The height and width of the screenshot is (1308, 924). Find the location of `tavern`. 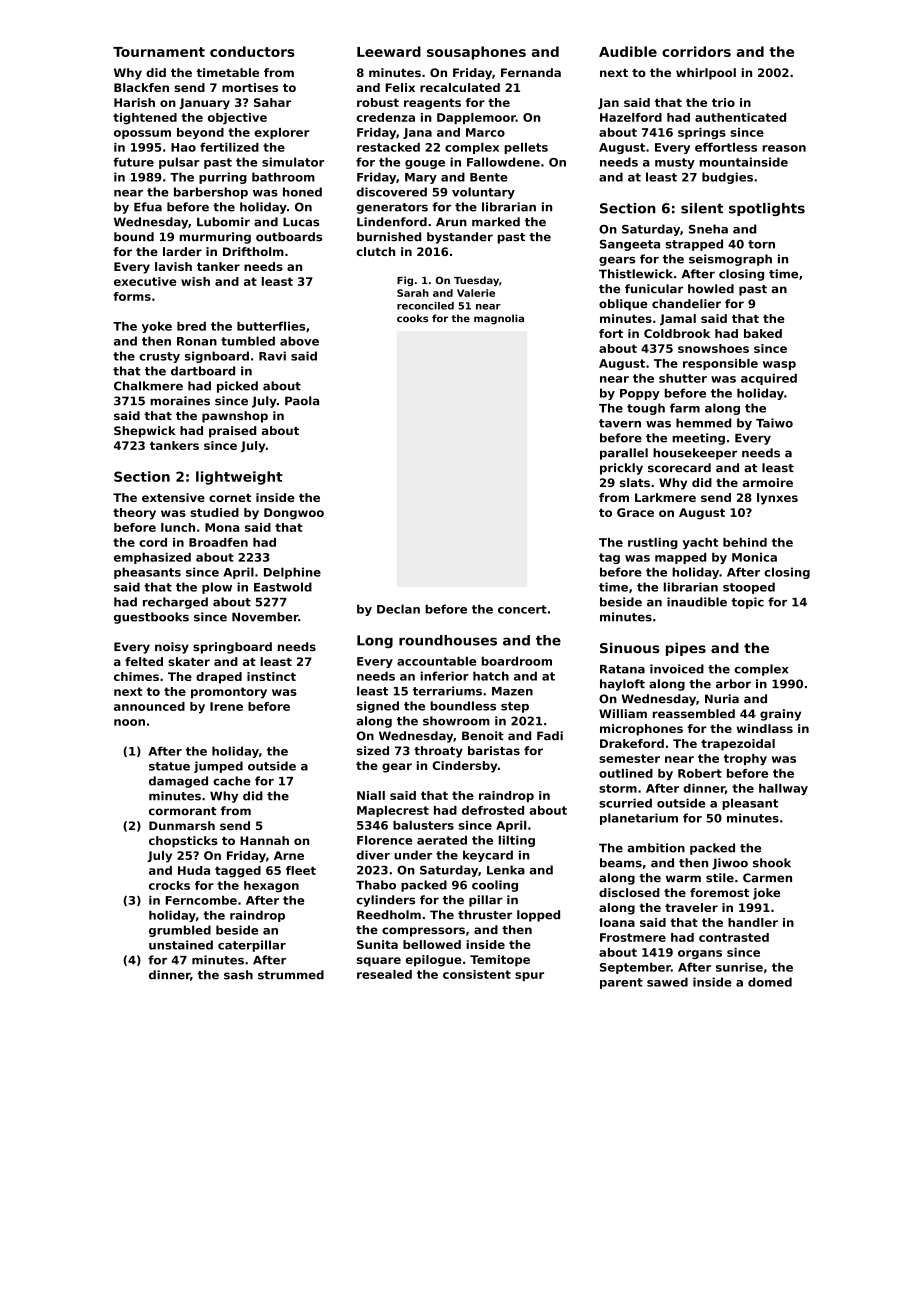

tavern is located at coordinates (620, 423).
